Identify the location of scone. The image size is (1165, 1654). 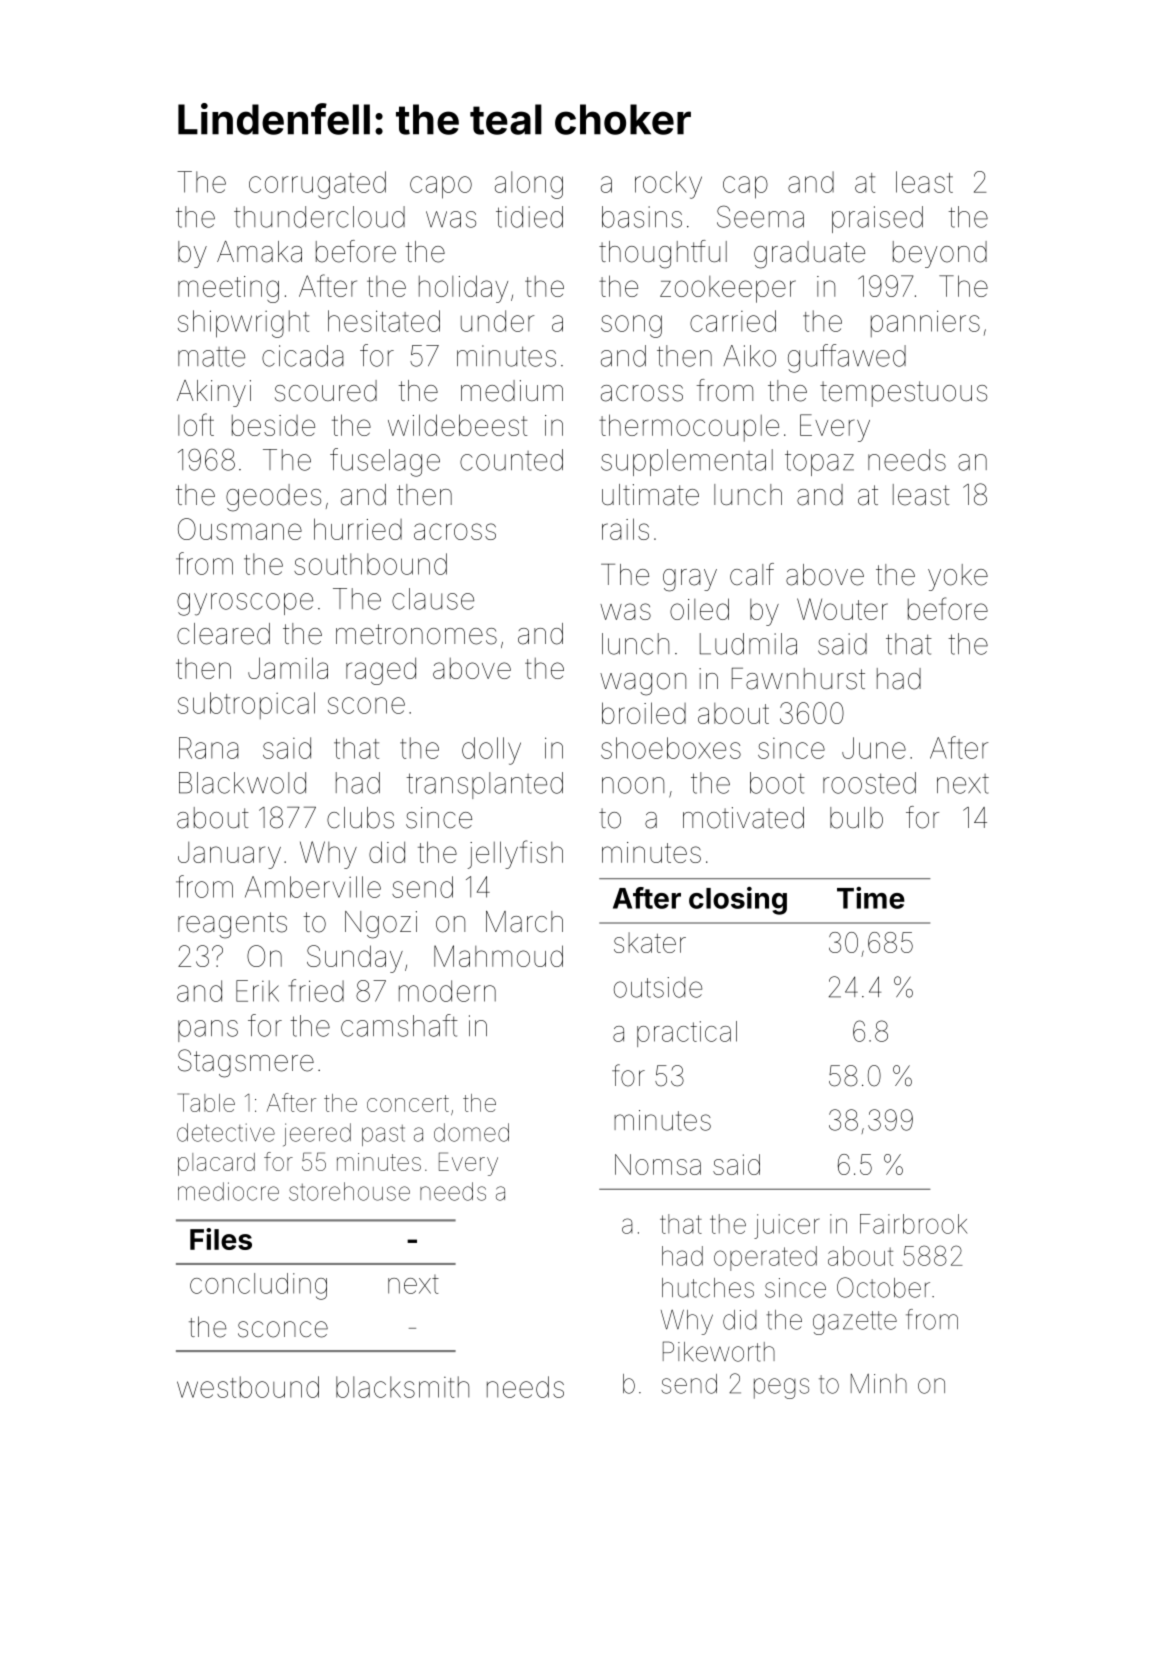
(366, 705).
